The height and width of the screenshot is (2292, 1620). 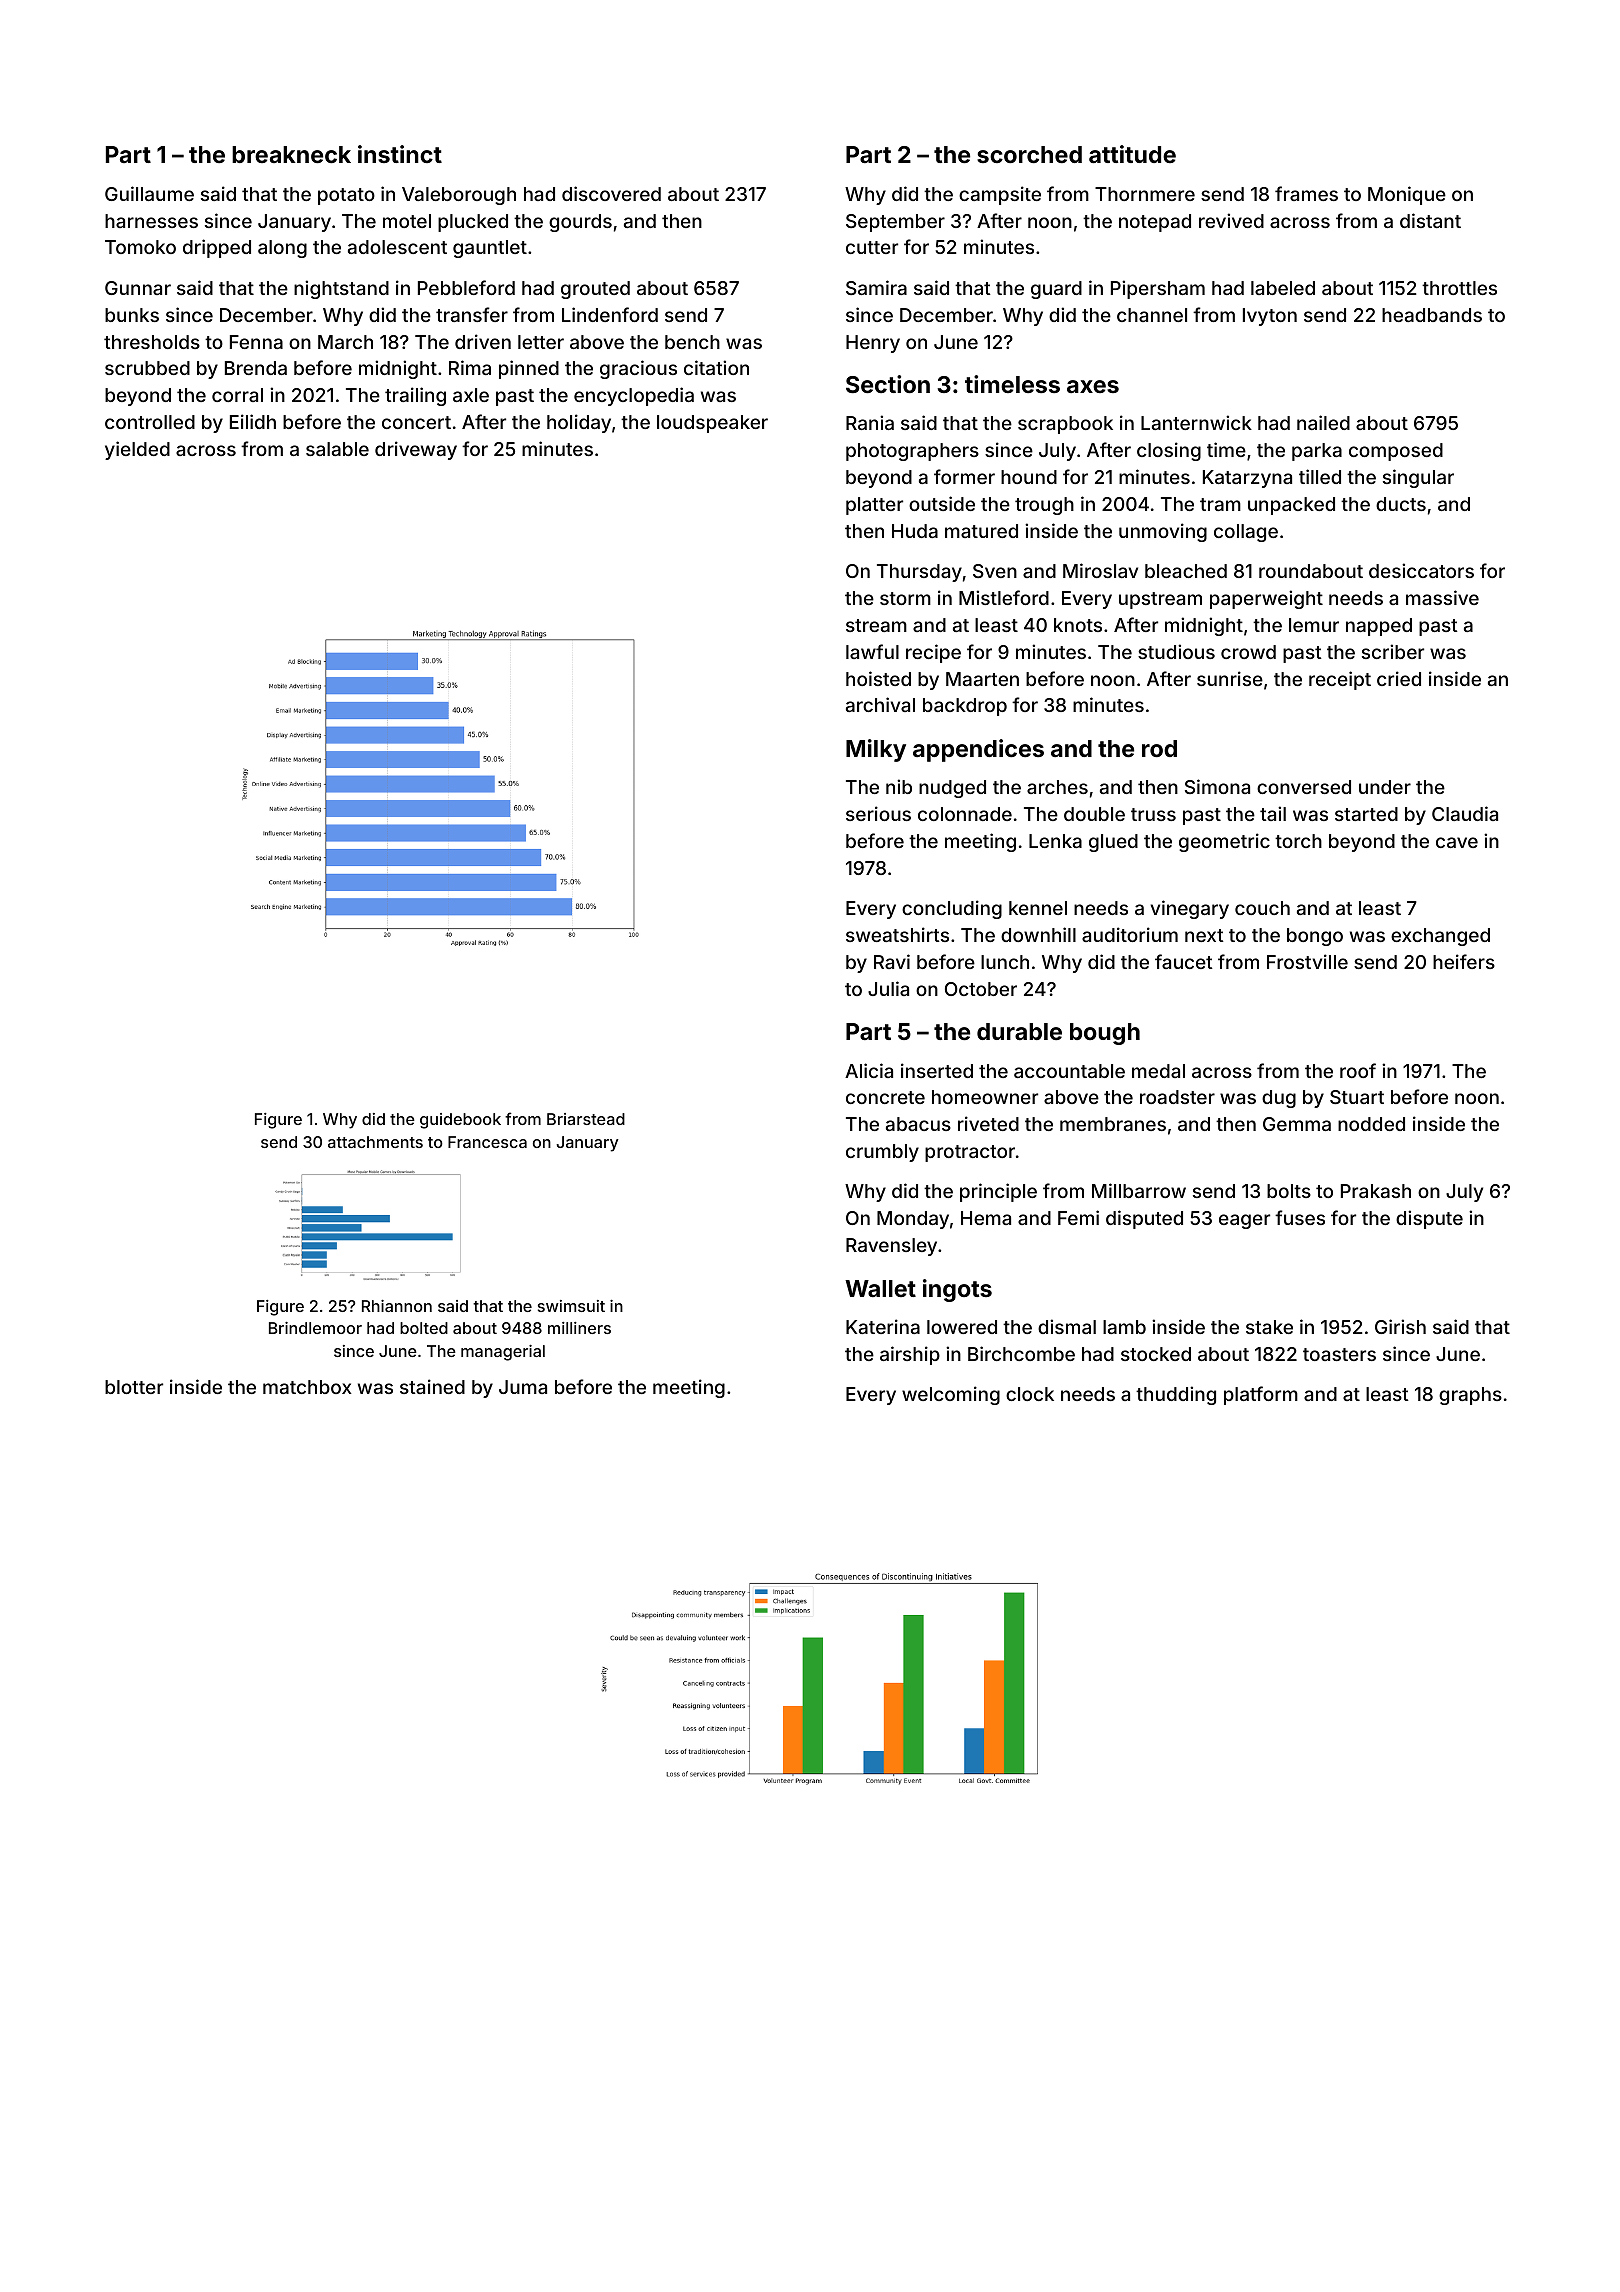 I want to click on yielded, so click(x=137, y=450).
